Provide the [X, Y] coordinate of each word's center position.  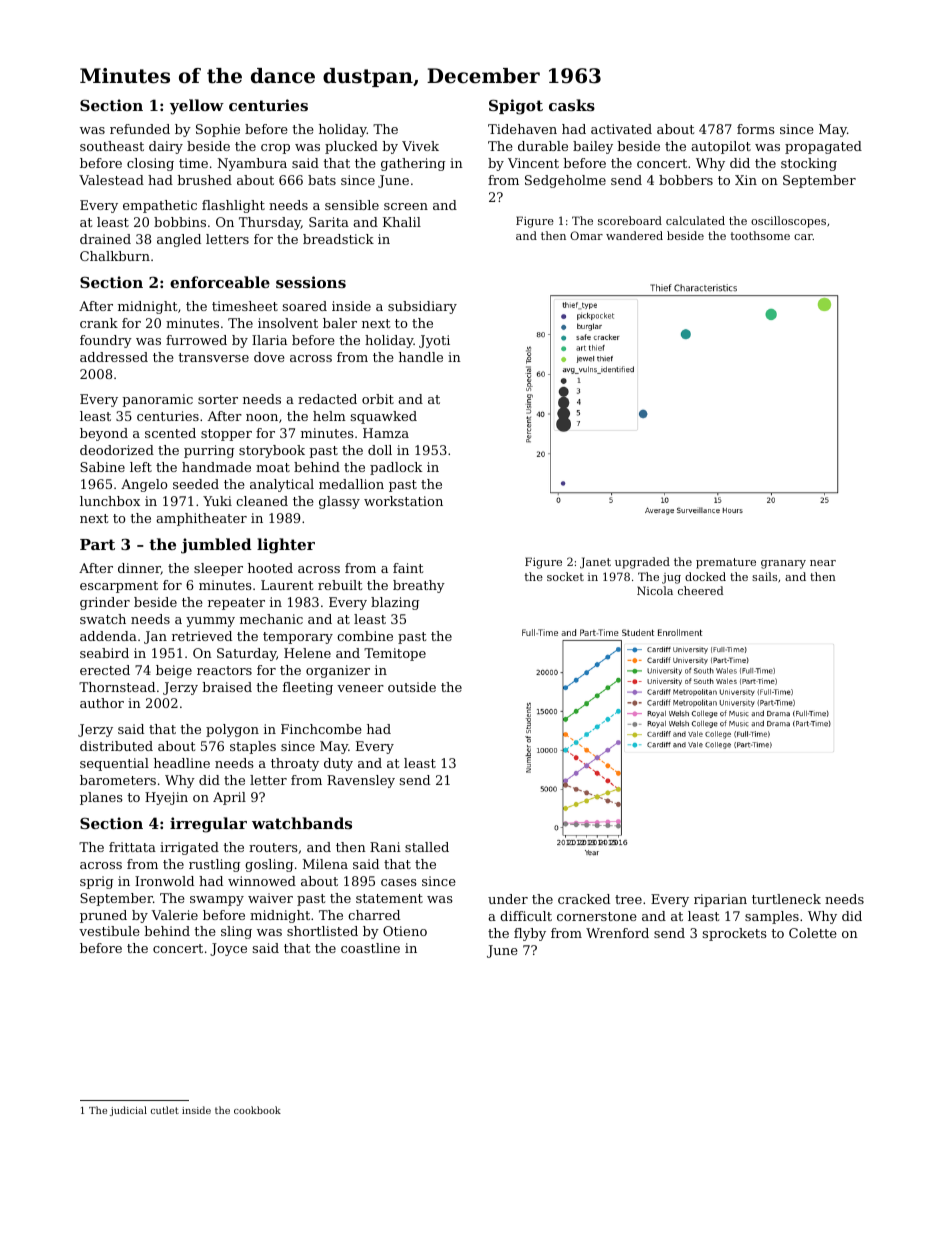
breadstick [338, 239]
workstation [403, 501]
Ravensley [361, 781]
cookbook [257, 1110]
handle [421, 357]
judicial [128, 1111]
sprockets [735, 934]
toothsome [760, 235]
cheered [701, 590]
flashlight [233, 206]
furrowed [196, 340]
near [823, 563]
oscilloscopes [788, 222]
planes [101, 798]
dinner [139, 569]
